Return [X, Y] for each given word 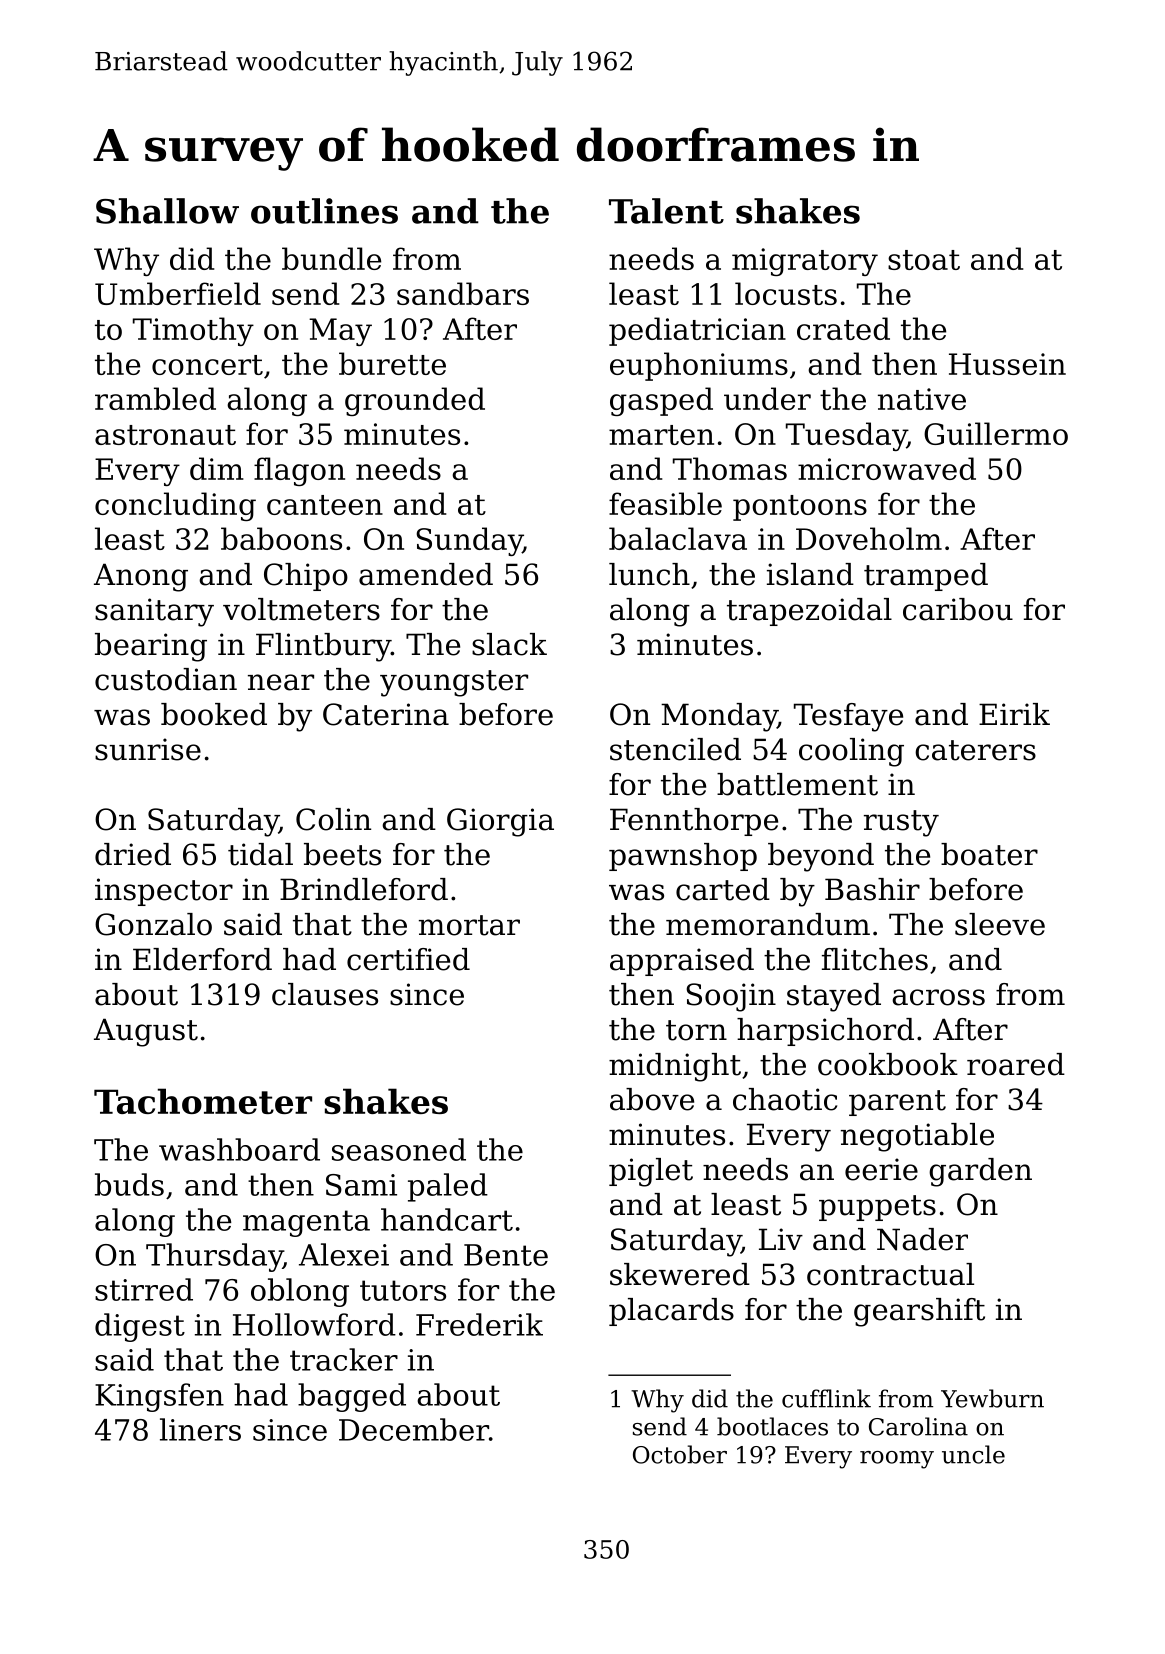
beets [342, 854]
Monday [719, 717]
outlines [324, 211]
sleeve [1000, 924]
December [414, 1429]
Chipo [306, 577]
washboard [239, 1149]
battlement [797, 784]
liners [200, 1429]
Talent [666, 211]
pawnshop [683, 857]
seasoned [399, 1149]
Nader [922, 1239]
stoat [924, 260]
